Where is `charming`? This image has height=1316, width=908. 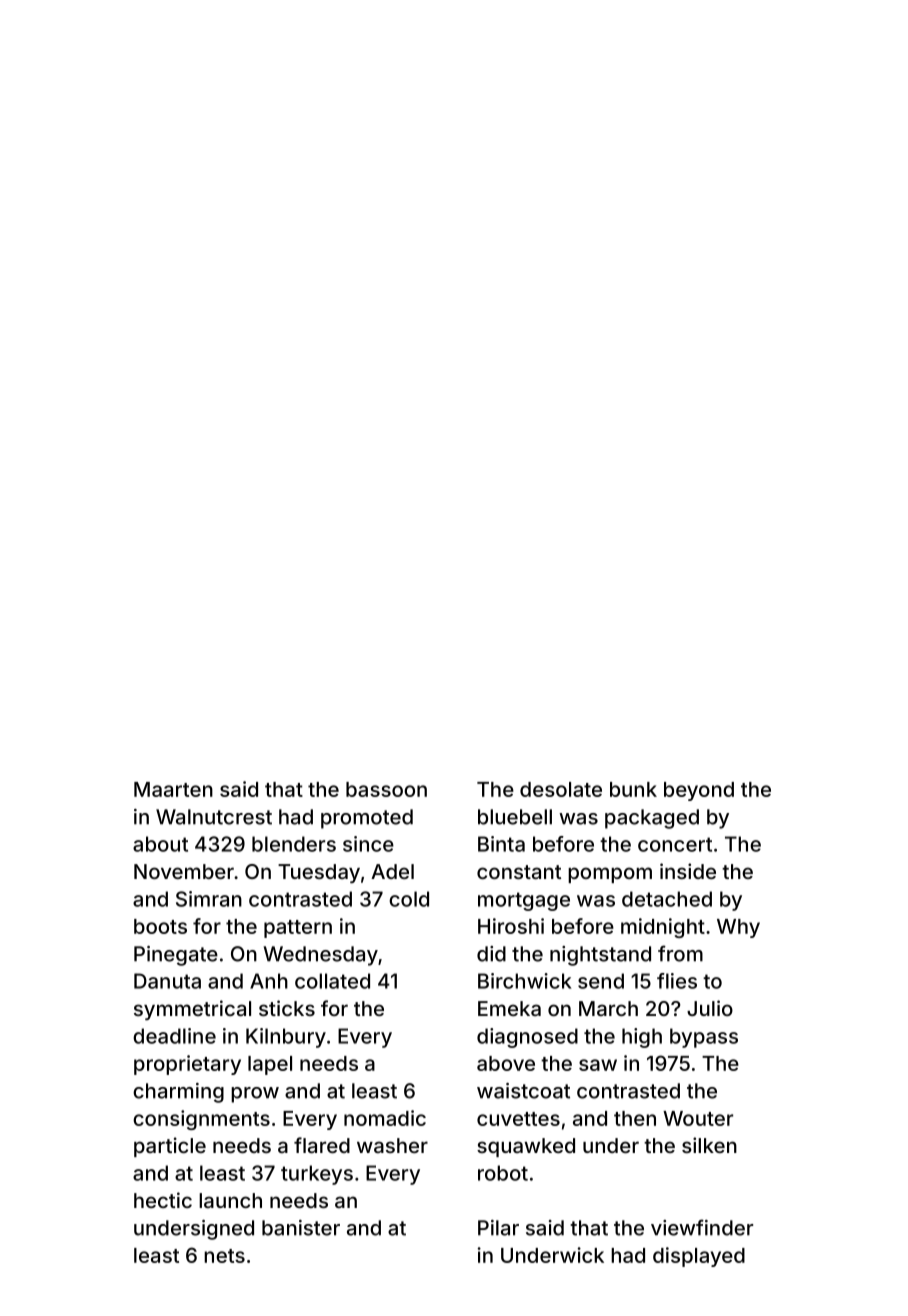
charming is located at coordinates (178, 1093).
